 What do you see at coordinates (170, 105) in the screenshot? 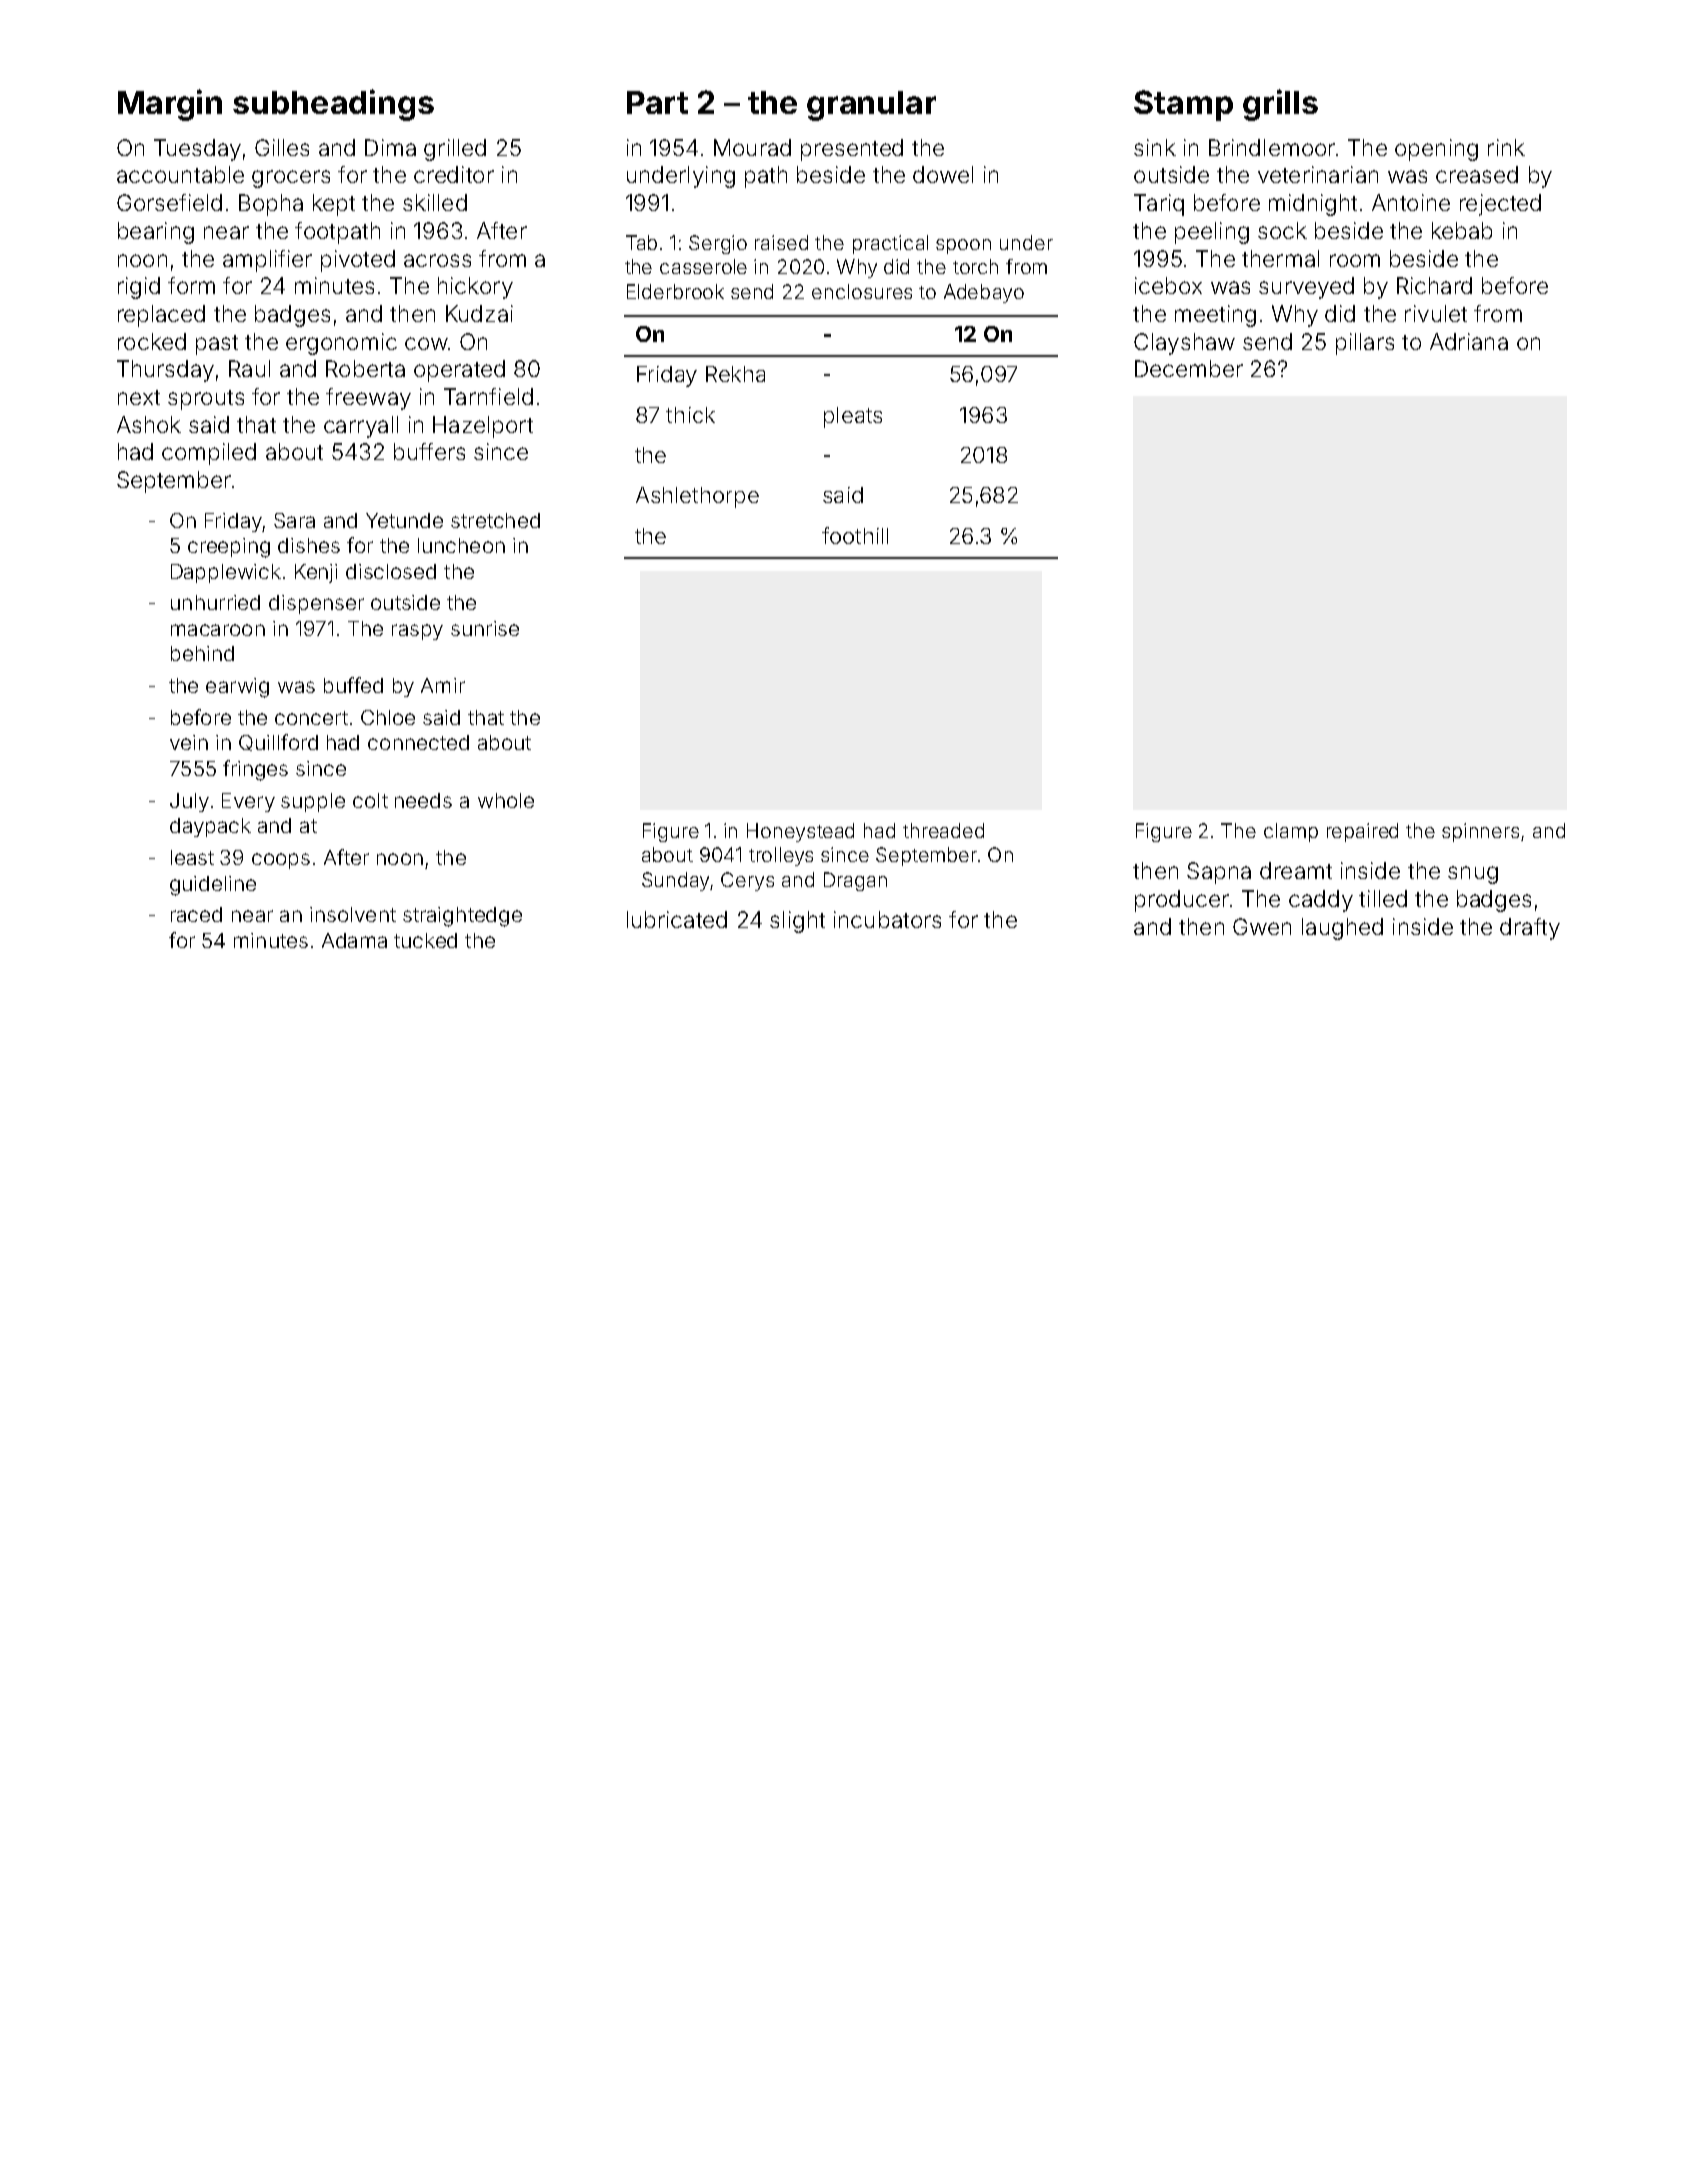
I see `Margin` at bounding box center [170, 105].
